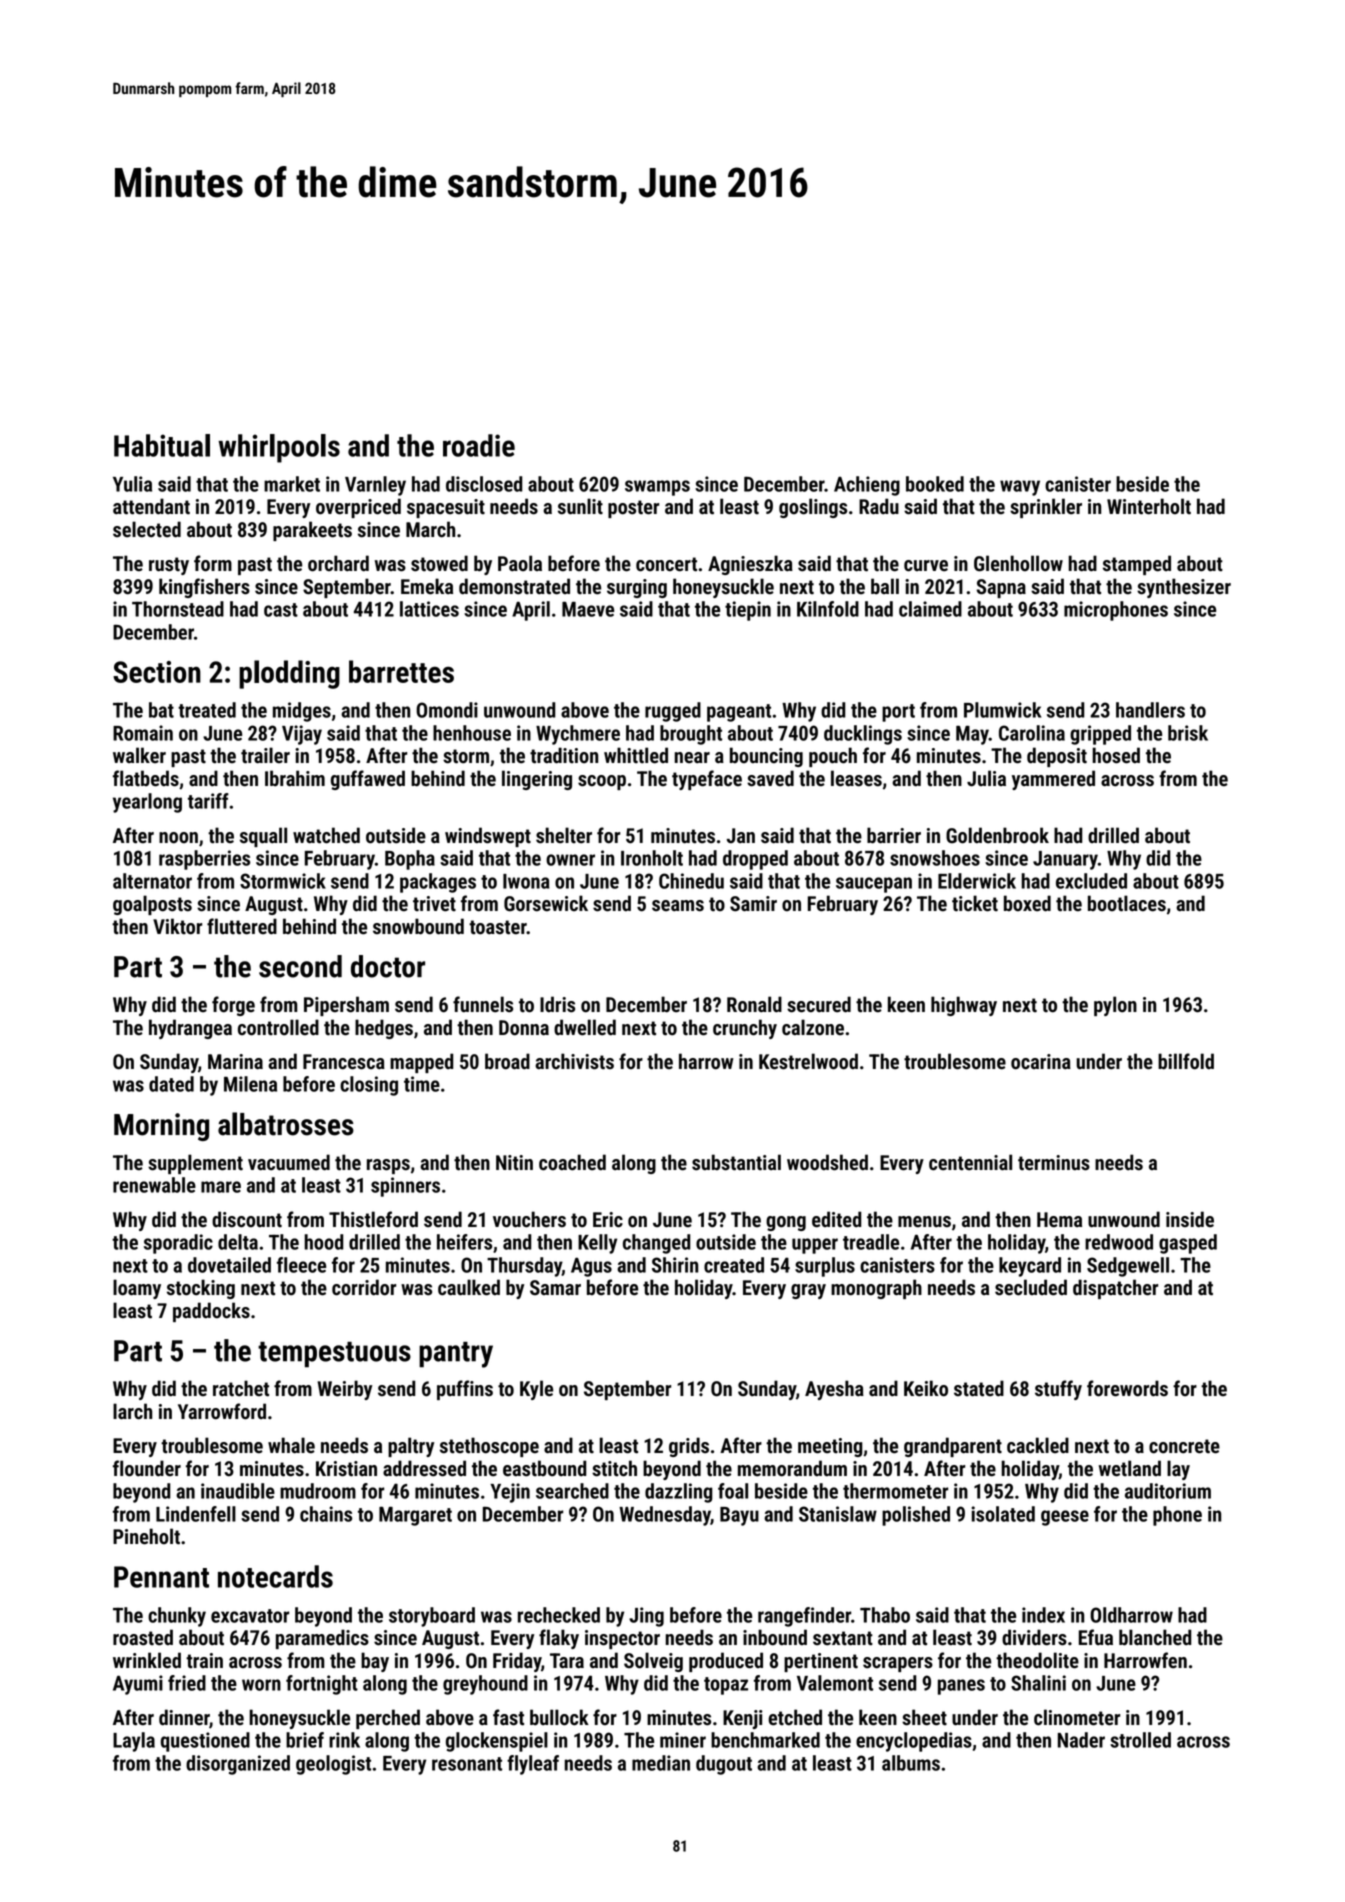 This screenshot has height=1902, width=1345. Describe the element at coordinates (346, 1469) in the screenshot. I see `Kristian` at that location.
